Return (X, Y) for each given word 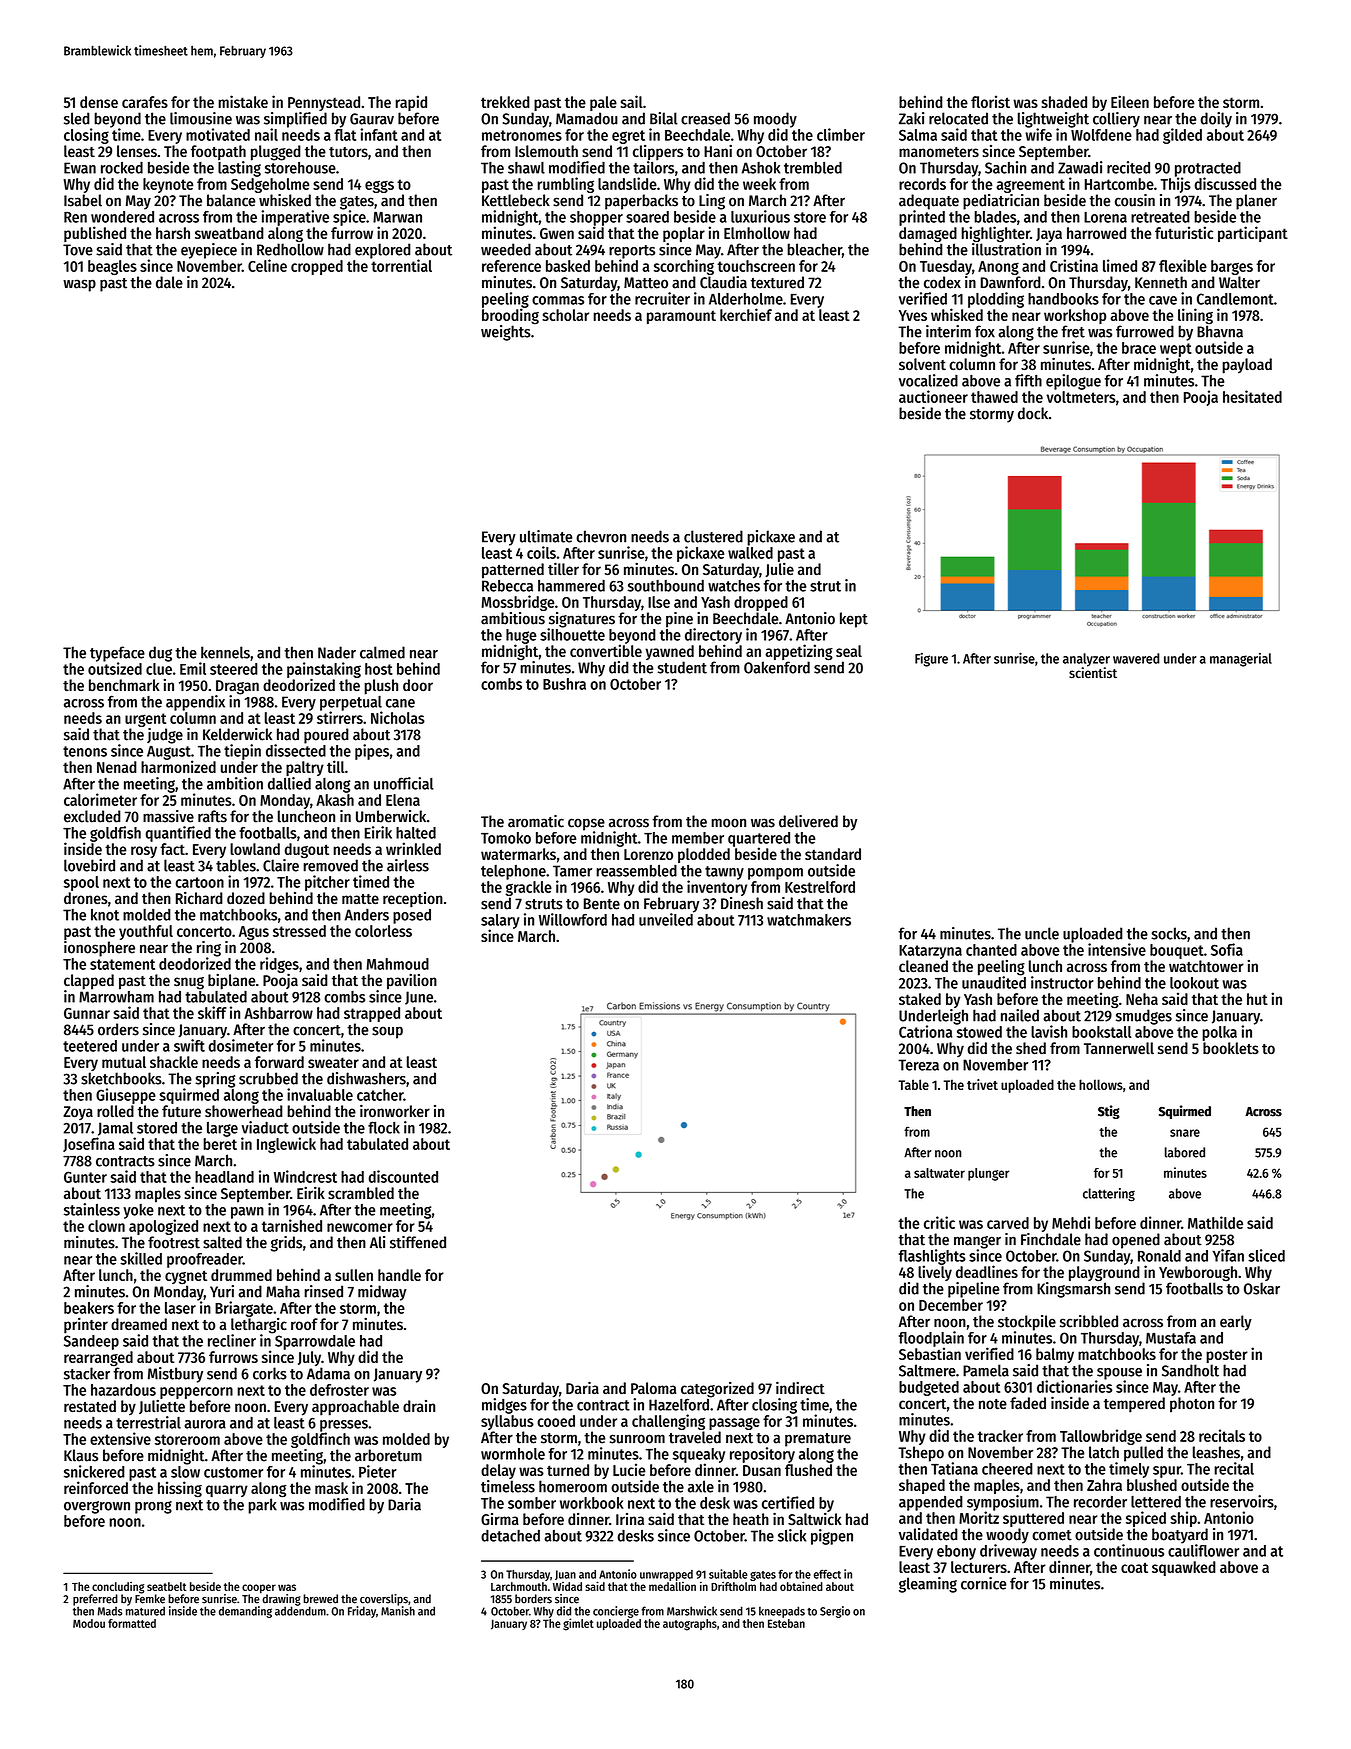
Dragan (237, 687)
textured (777, 282)
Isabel (83, 200)
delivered (808, 821)
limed (1120, 265)
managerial (1241, 660)
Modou (89, 1623)
